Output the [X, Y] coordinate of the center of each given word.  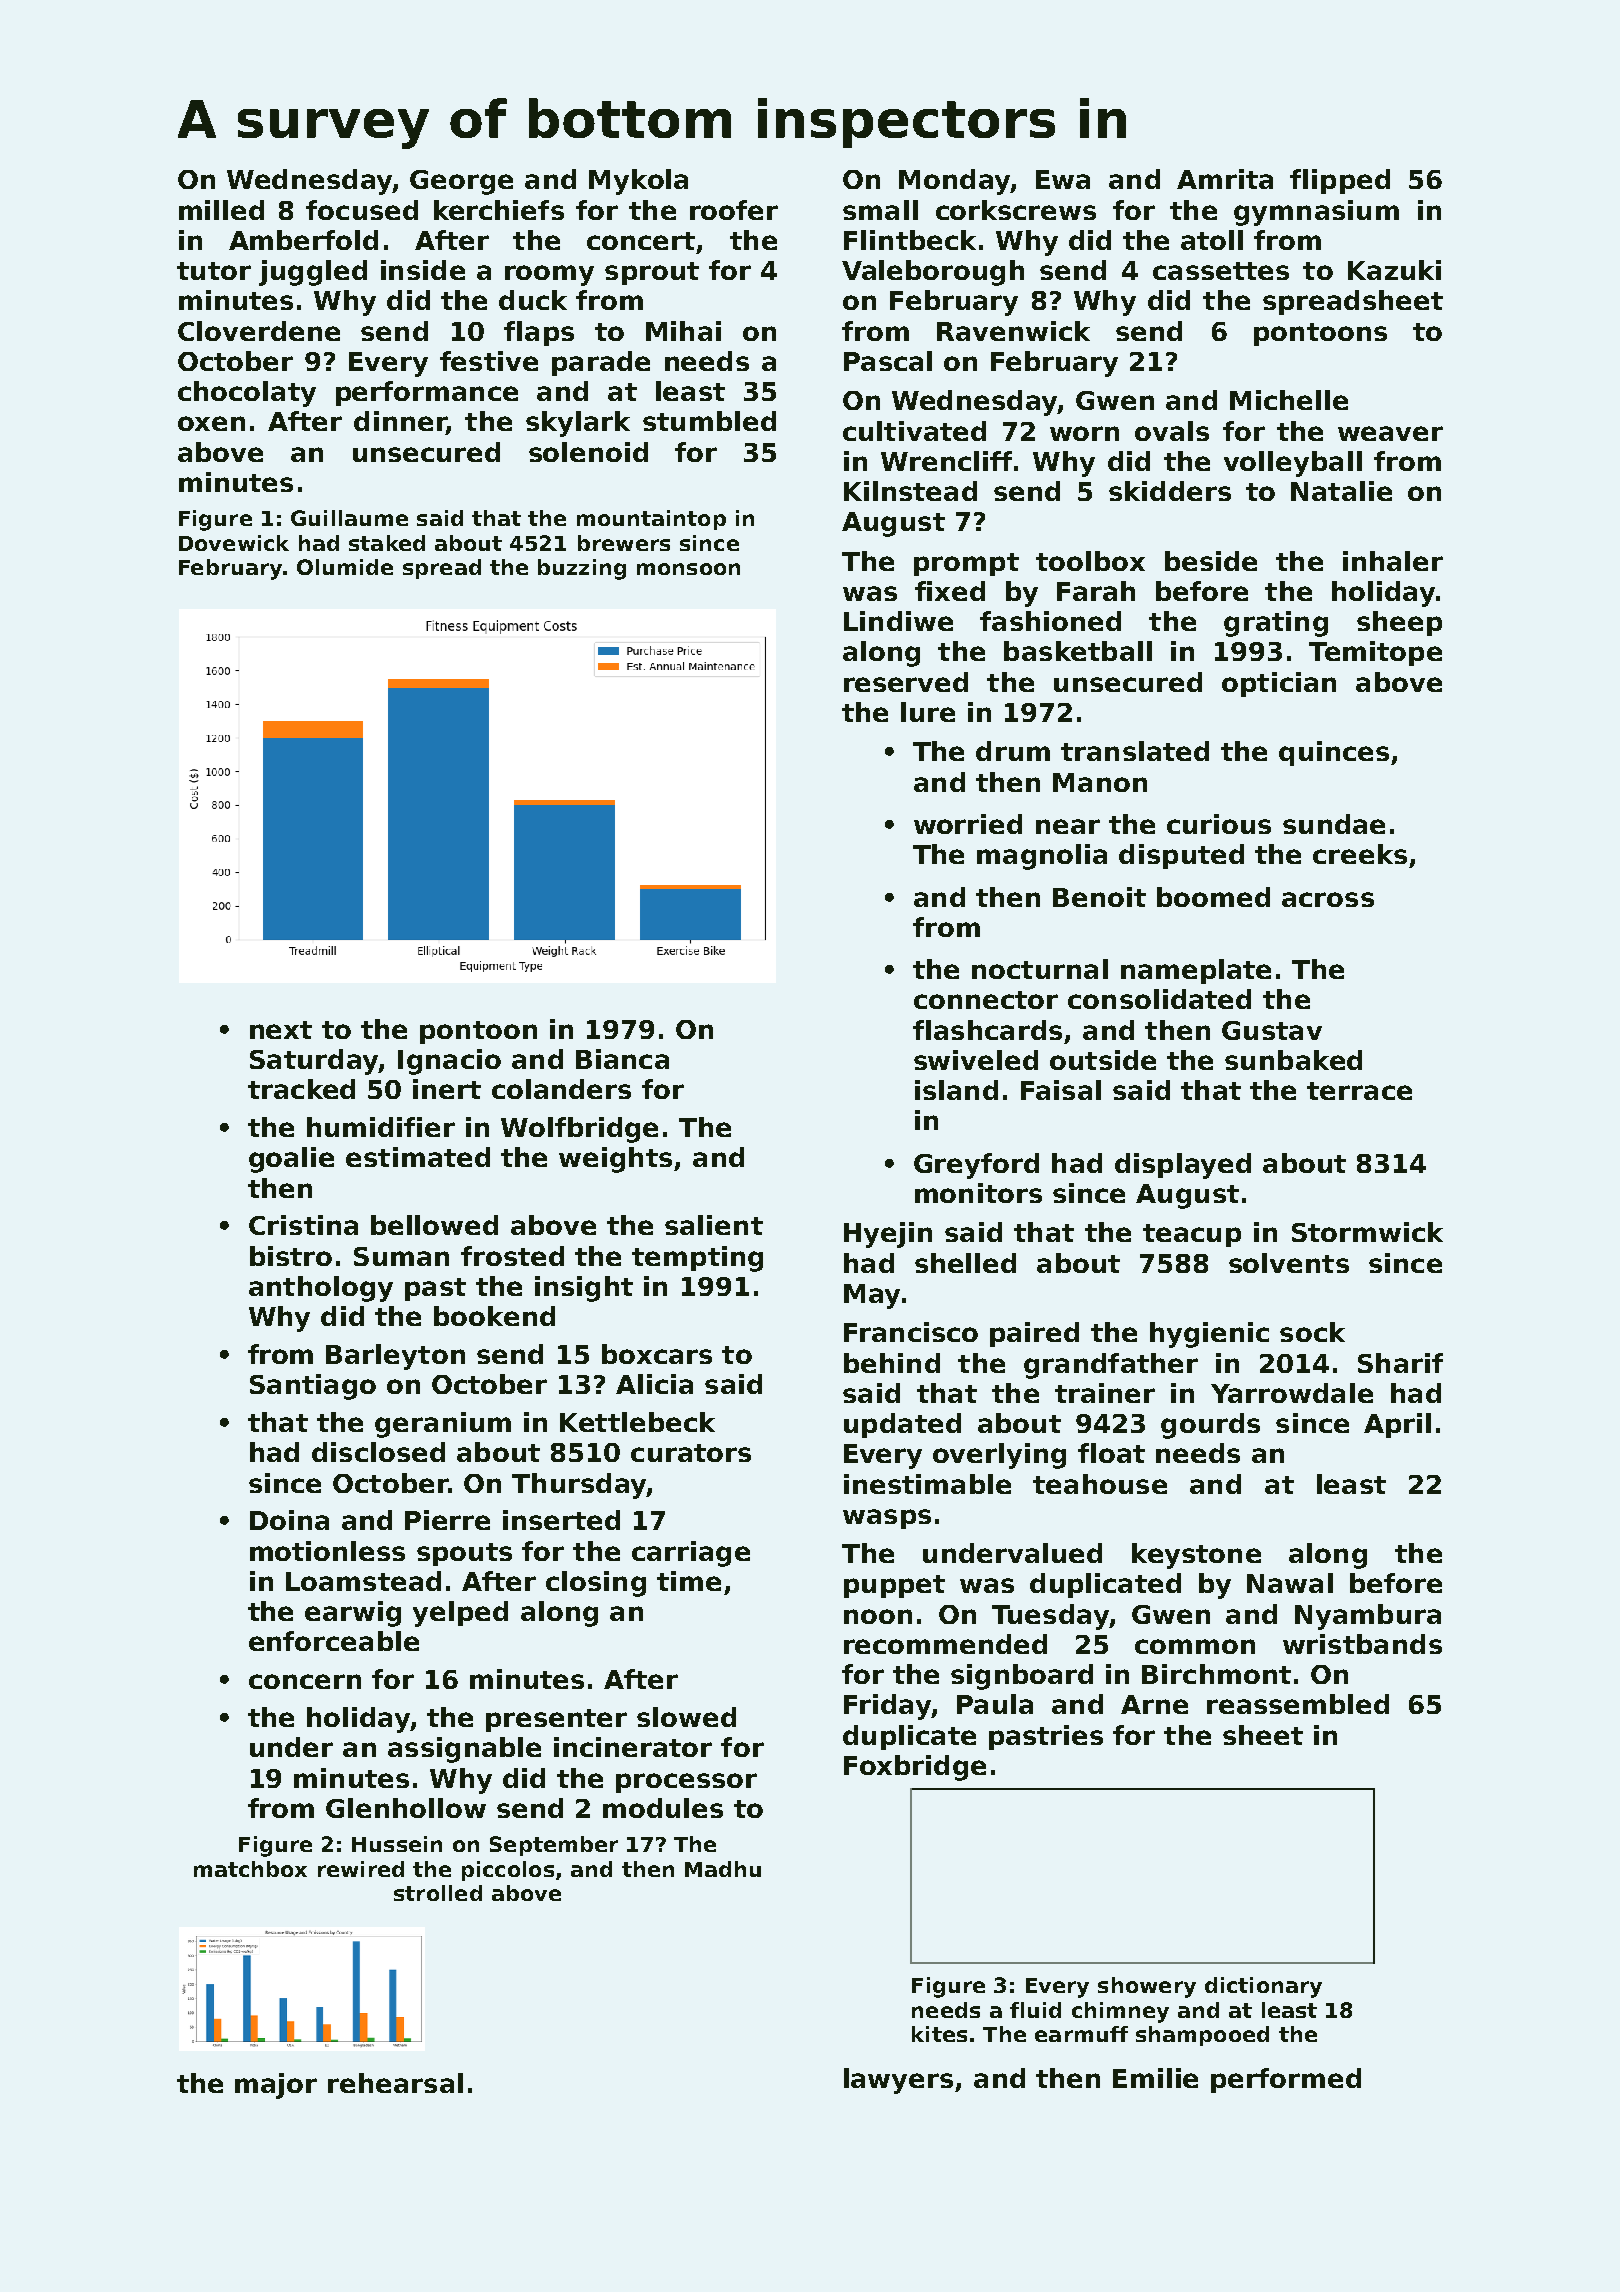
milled [221, 210]
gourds [1210, 1426]
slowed [686, 1717]
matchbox [250, 1869]
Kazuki [1394, 270]
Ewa [1063, 179]
